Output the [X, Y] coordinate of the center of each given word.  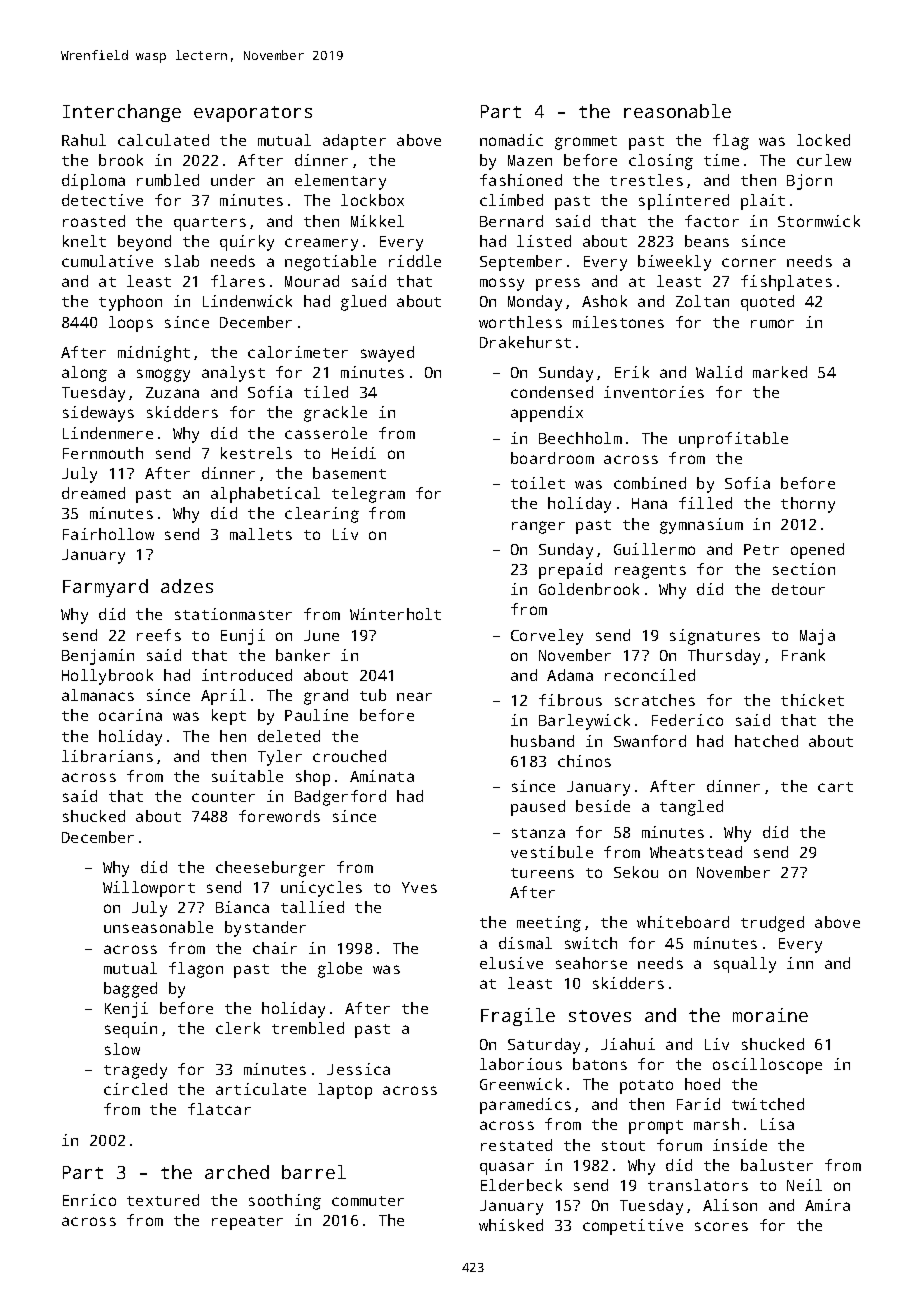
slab [182, 261]
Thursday [724, 657]
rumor [772, 323]
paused [538, 808]
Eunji [243, 637]
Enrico [89, 1200]
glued [363, 303]
